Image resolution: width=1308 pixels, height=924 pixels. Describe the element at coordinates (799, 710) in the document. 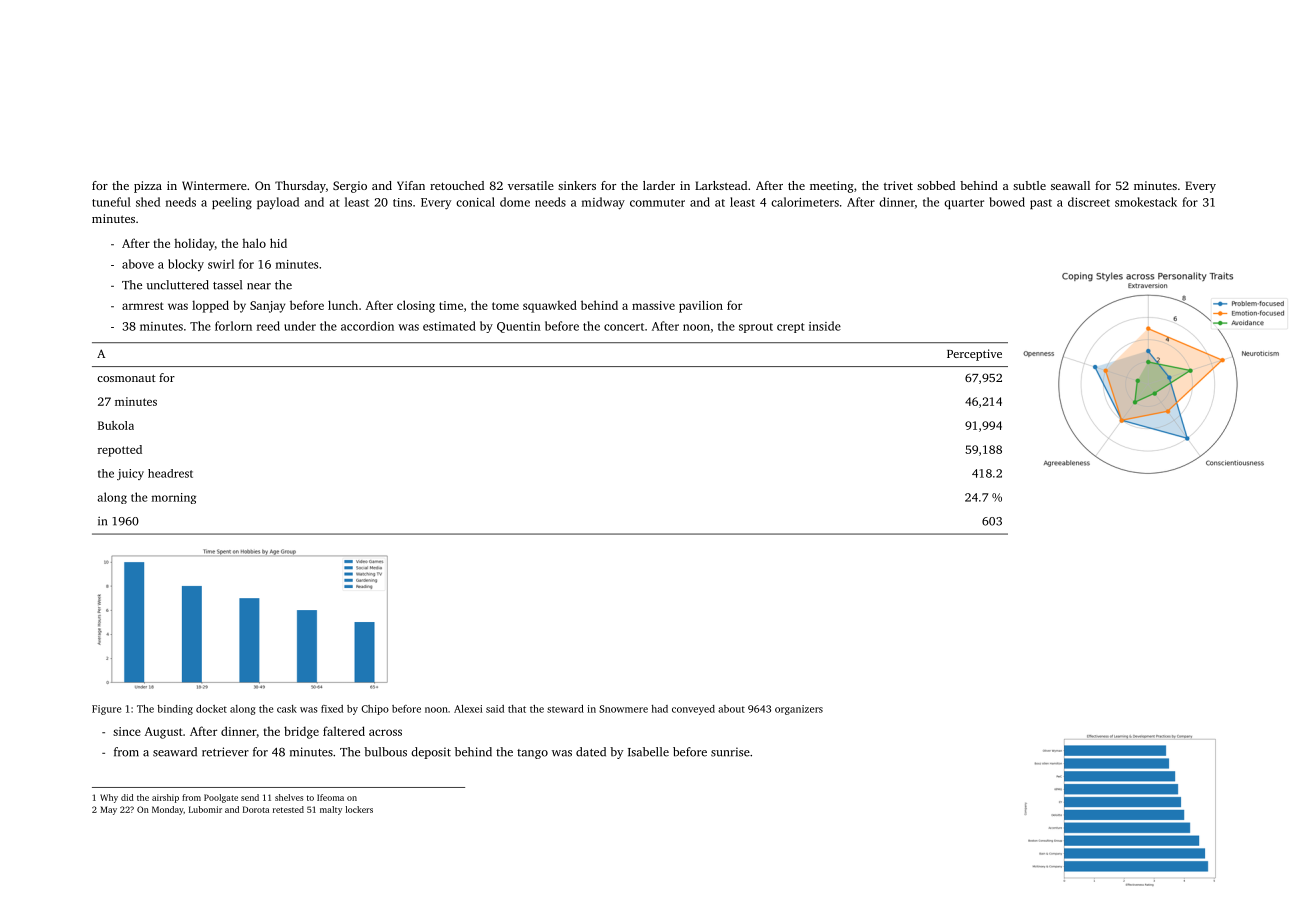

I see `organizers` at that location.
